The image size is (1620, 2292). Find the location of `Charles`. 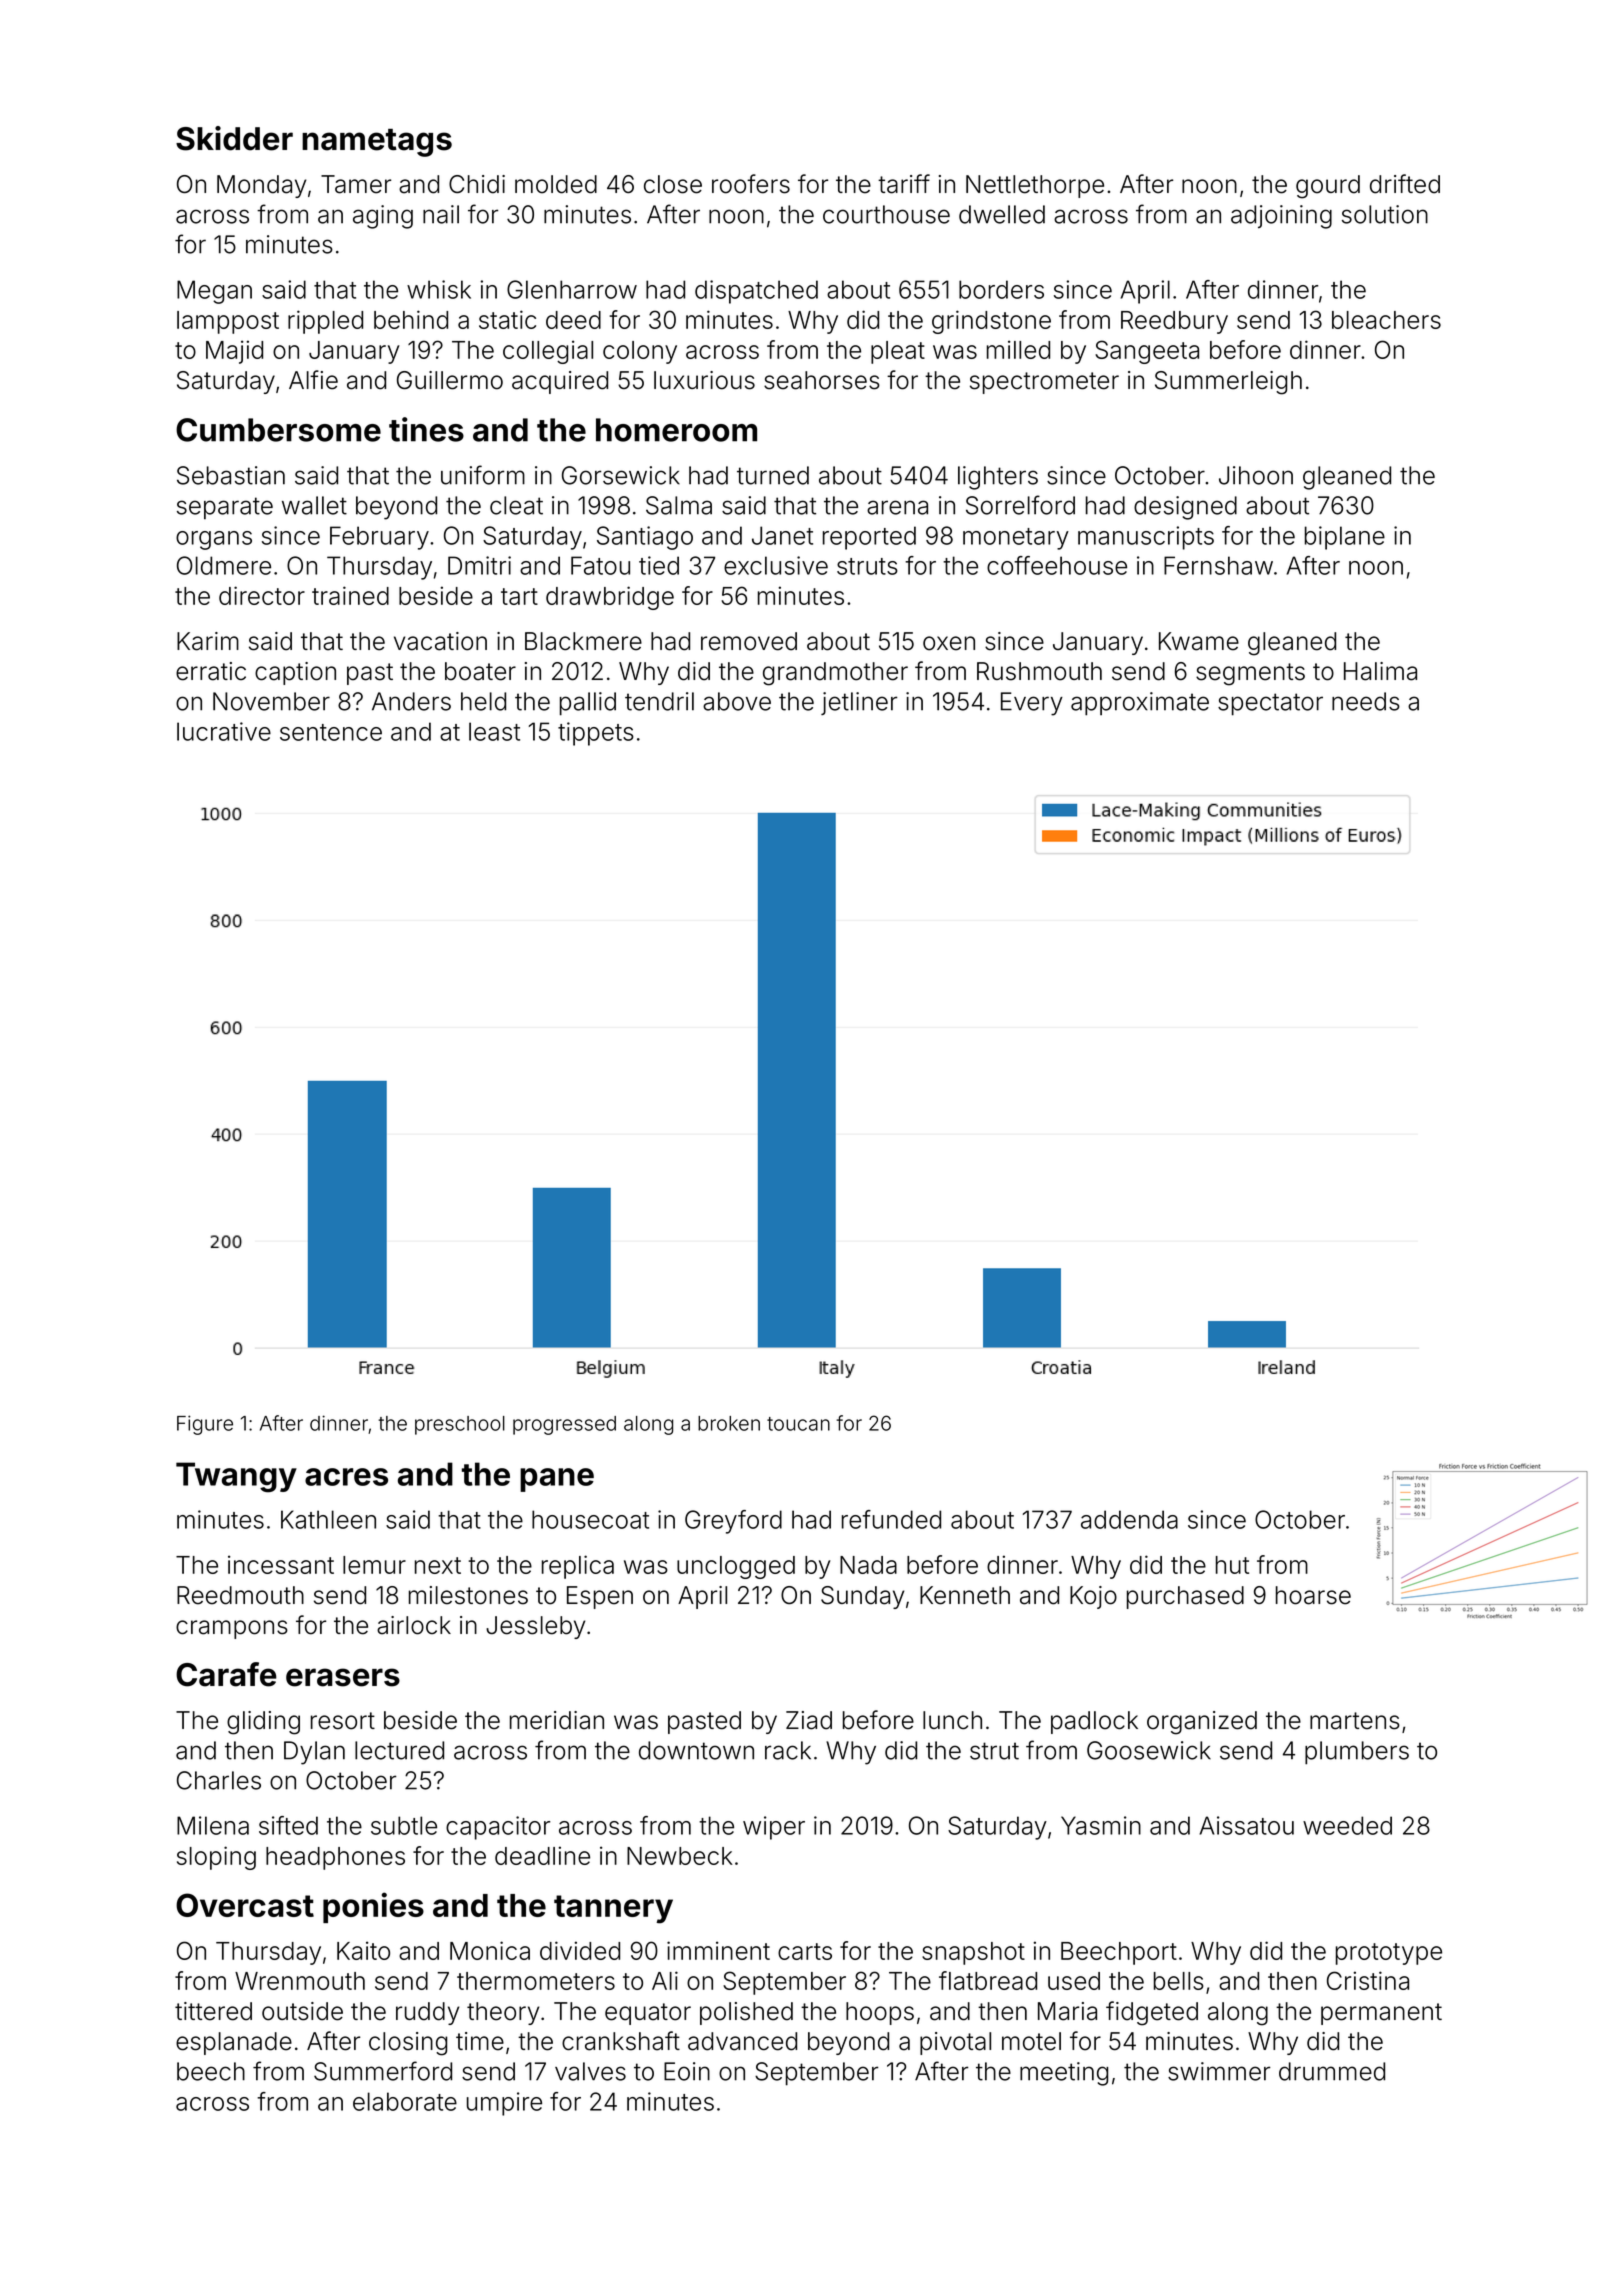

Charles is located at coordinates (219, 1780).
